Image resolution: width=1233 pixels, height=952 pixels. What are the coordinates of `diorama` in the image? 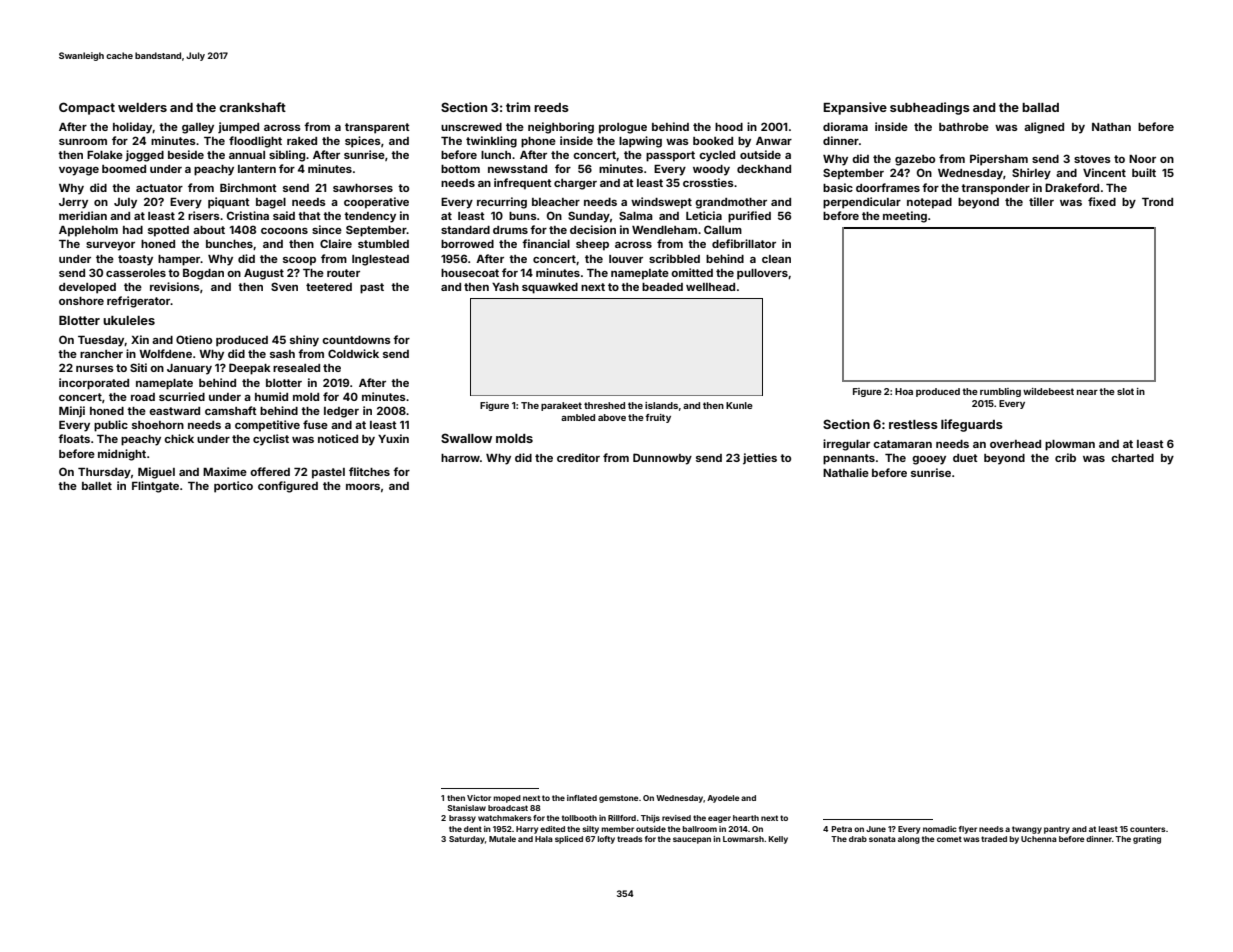 It's located at (845, 126).
